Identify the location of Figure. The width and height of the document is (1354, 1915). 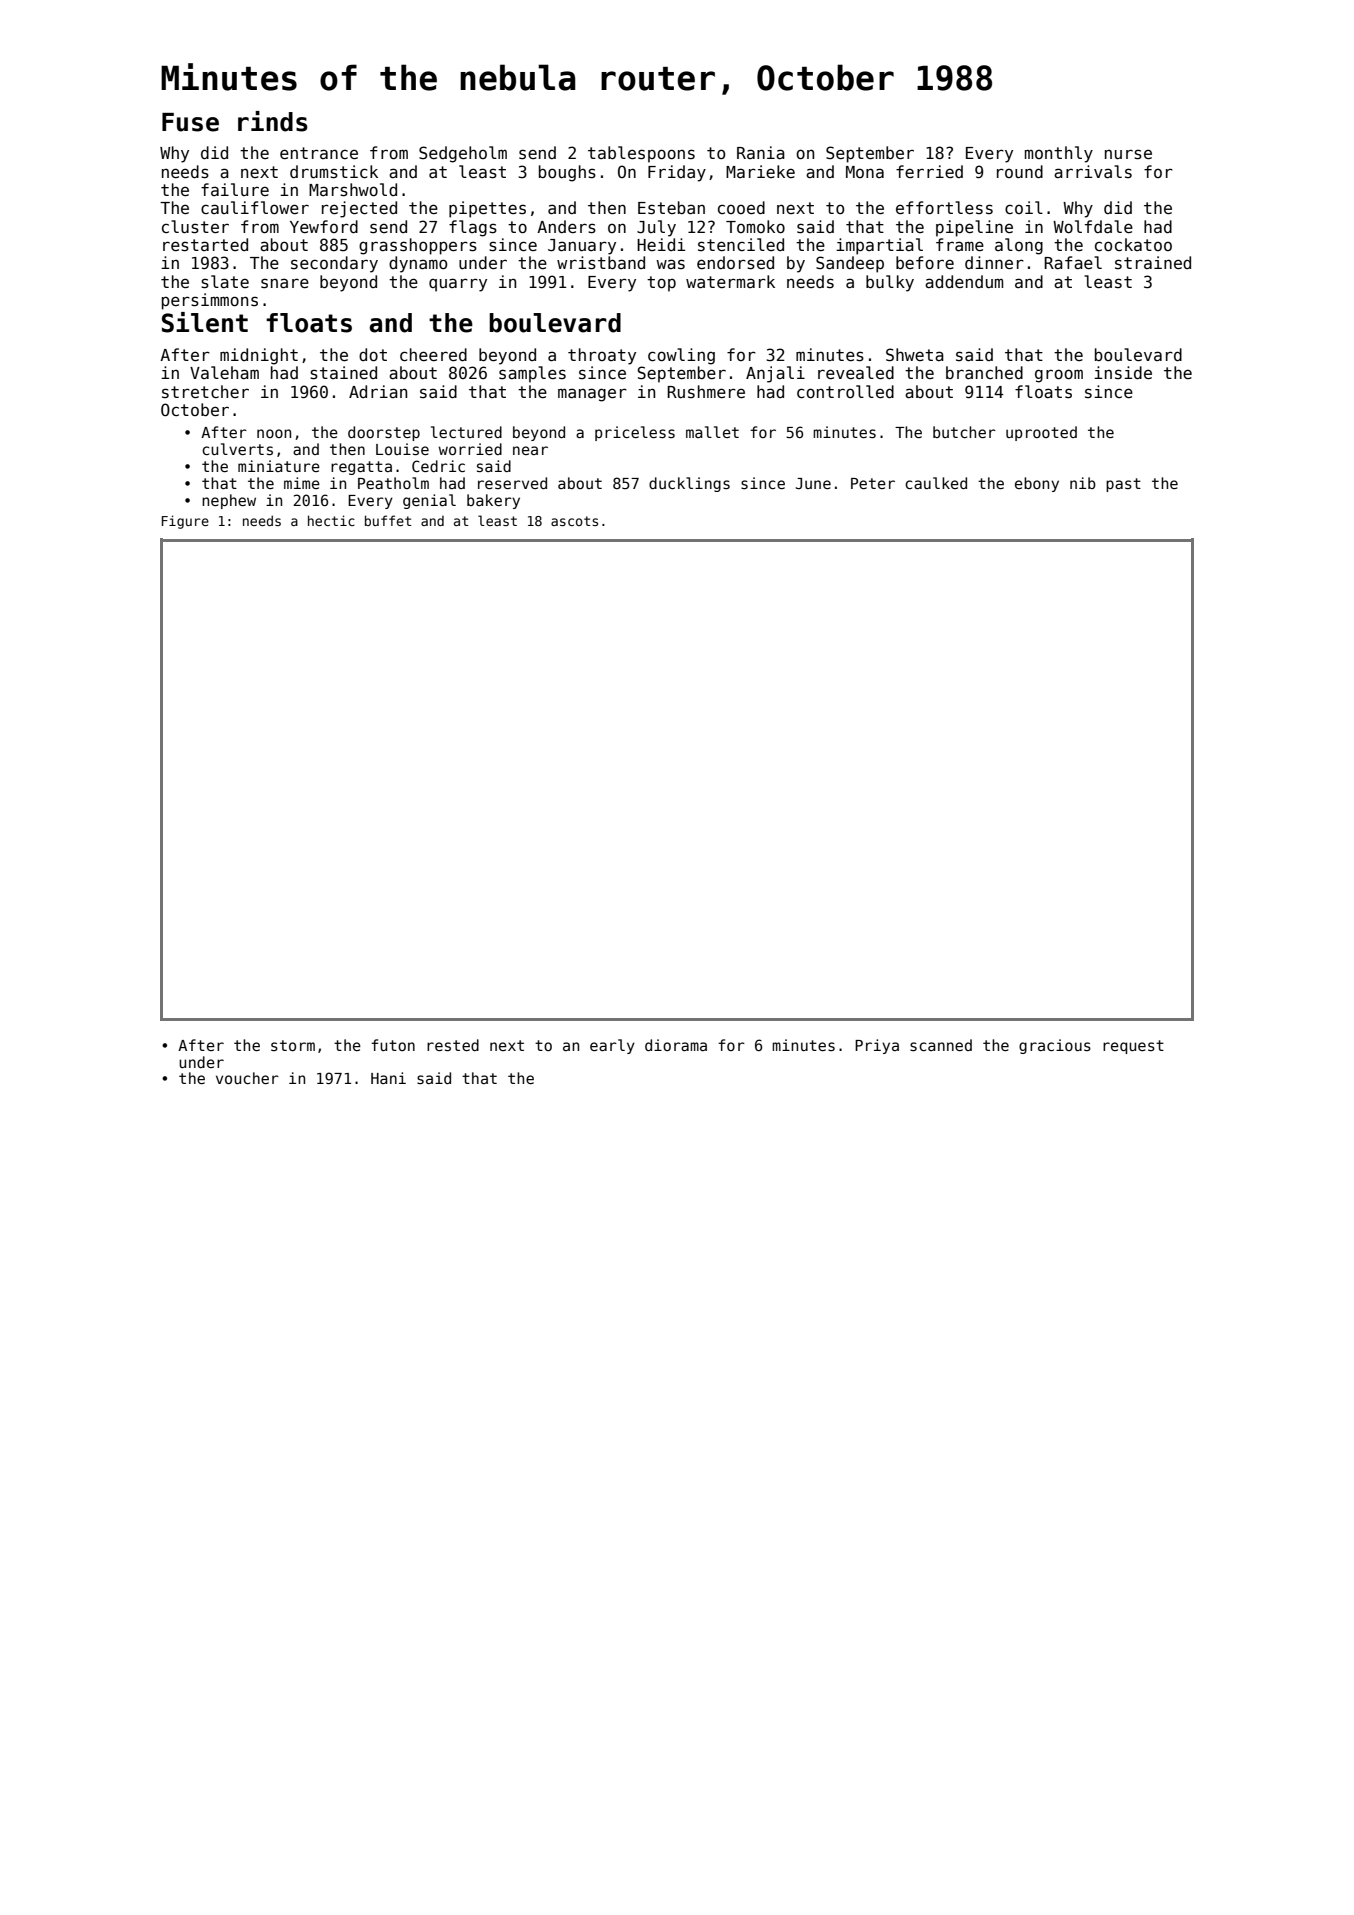
(185, 522).
